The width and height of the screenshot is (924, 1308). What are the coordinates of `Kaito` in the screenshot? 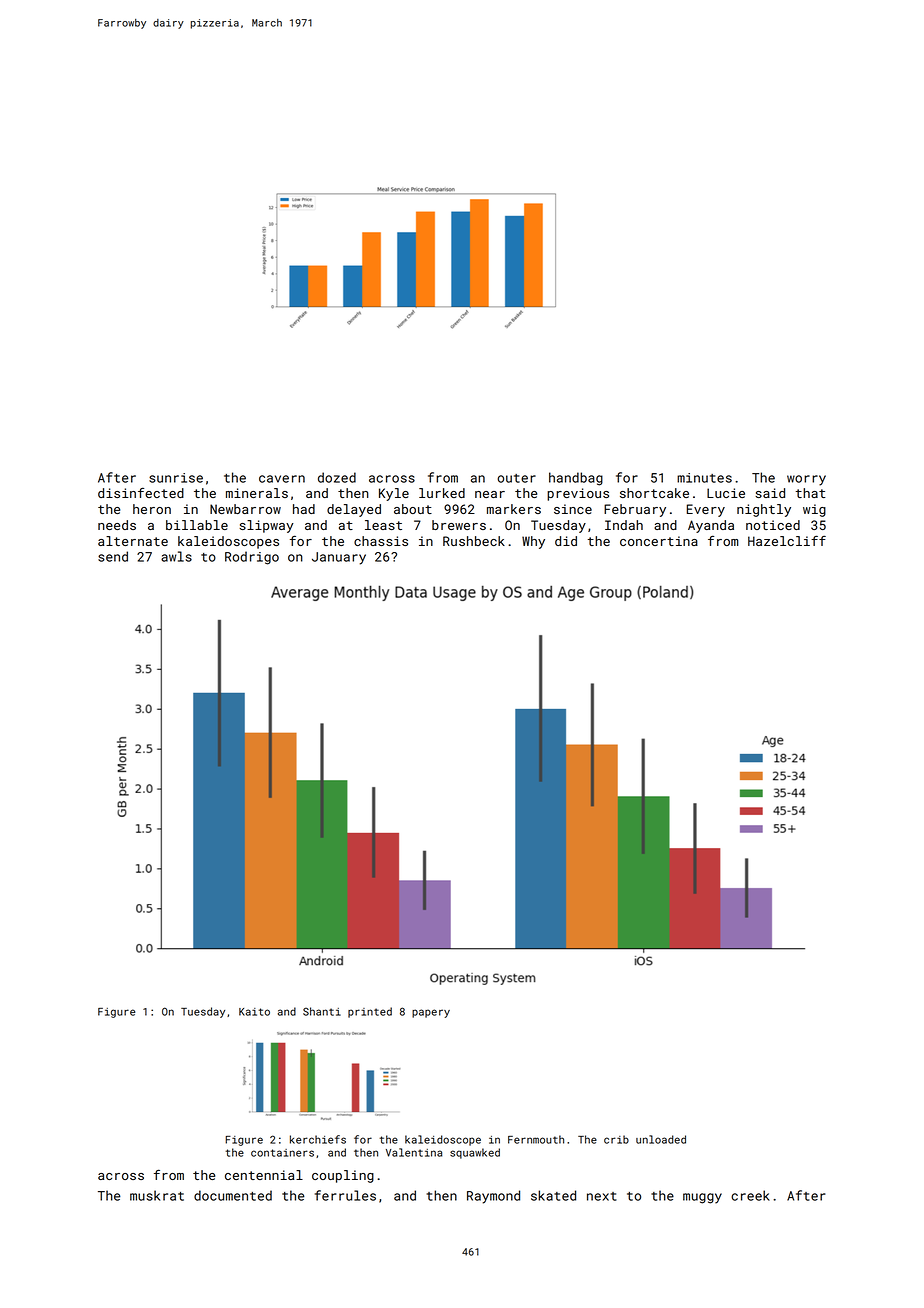 It's located at (254, 1012).
